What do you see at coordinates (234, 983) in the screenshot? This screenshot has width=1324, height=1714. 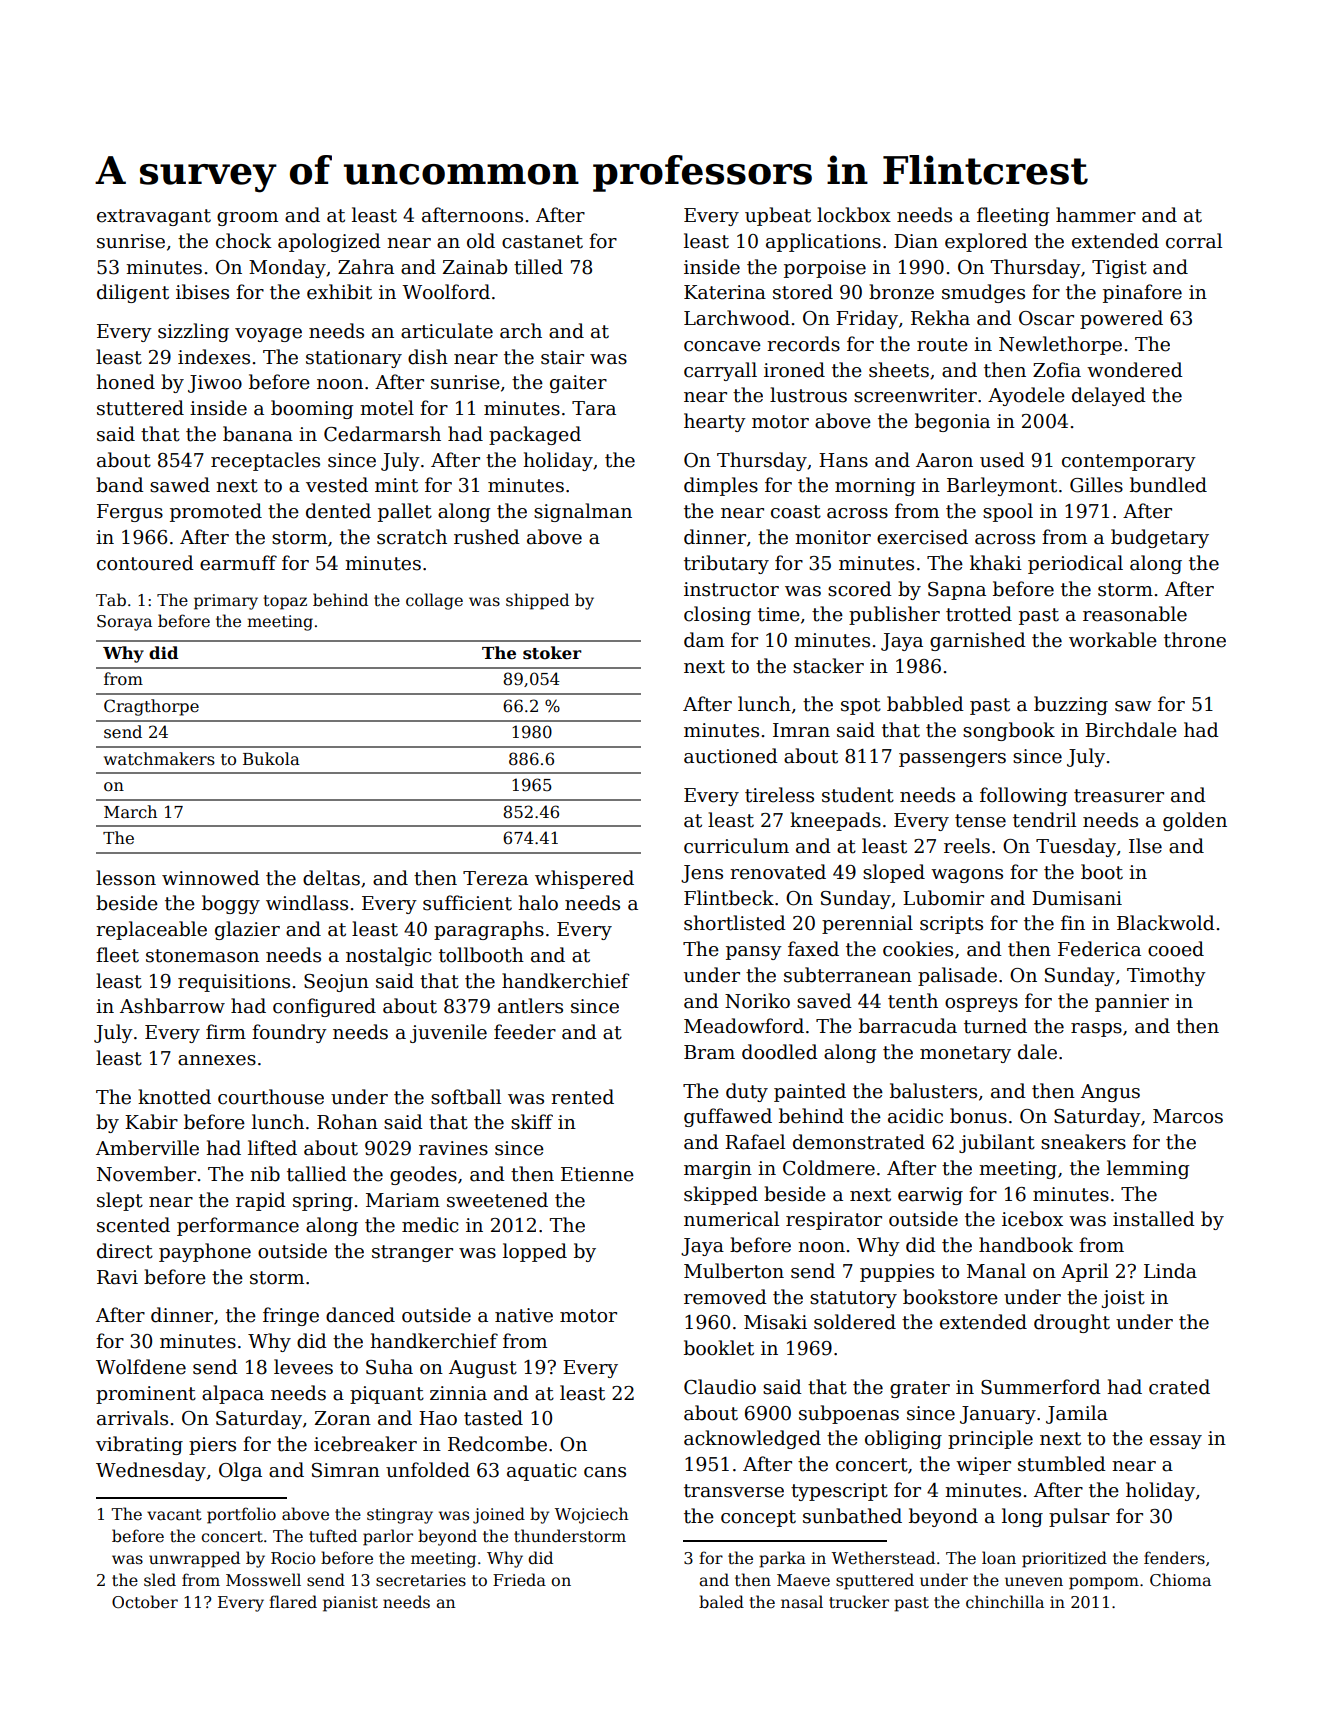 I see `requisitions` at bounding box center [234, 983].
